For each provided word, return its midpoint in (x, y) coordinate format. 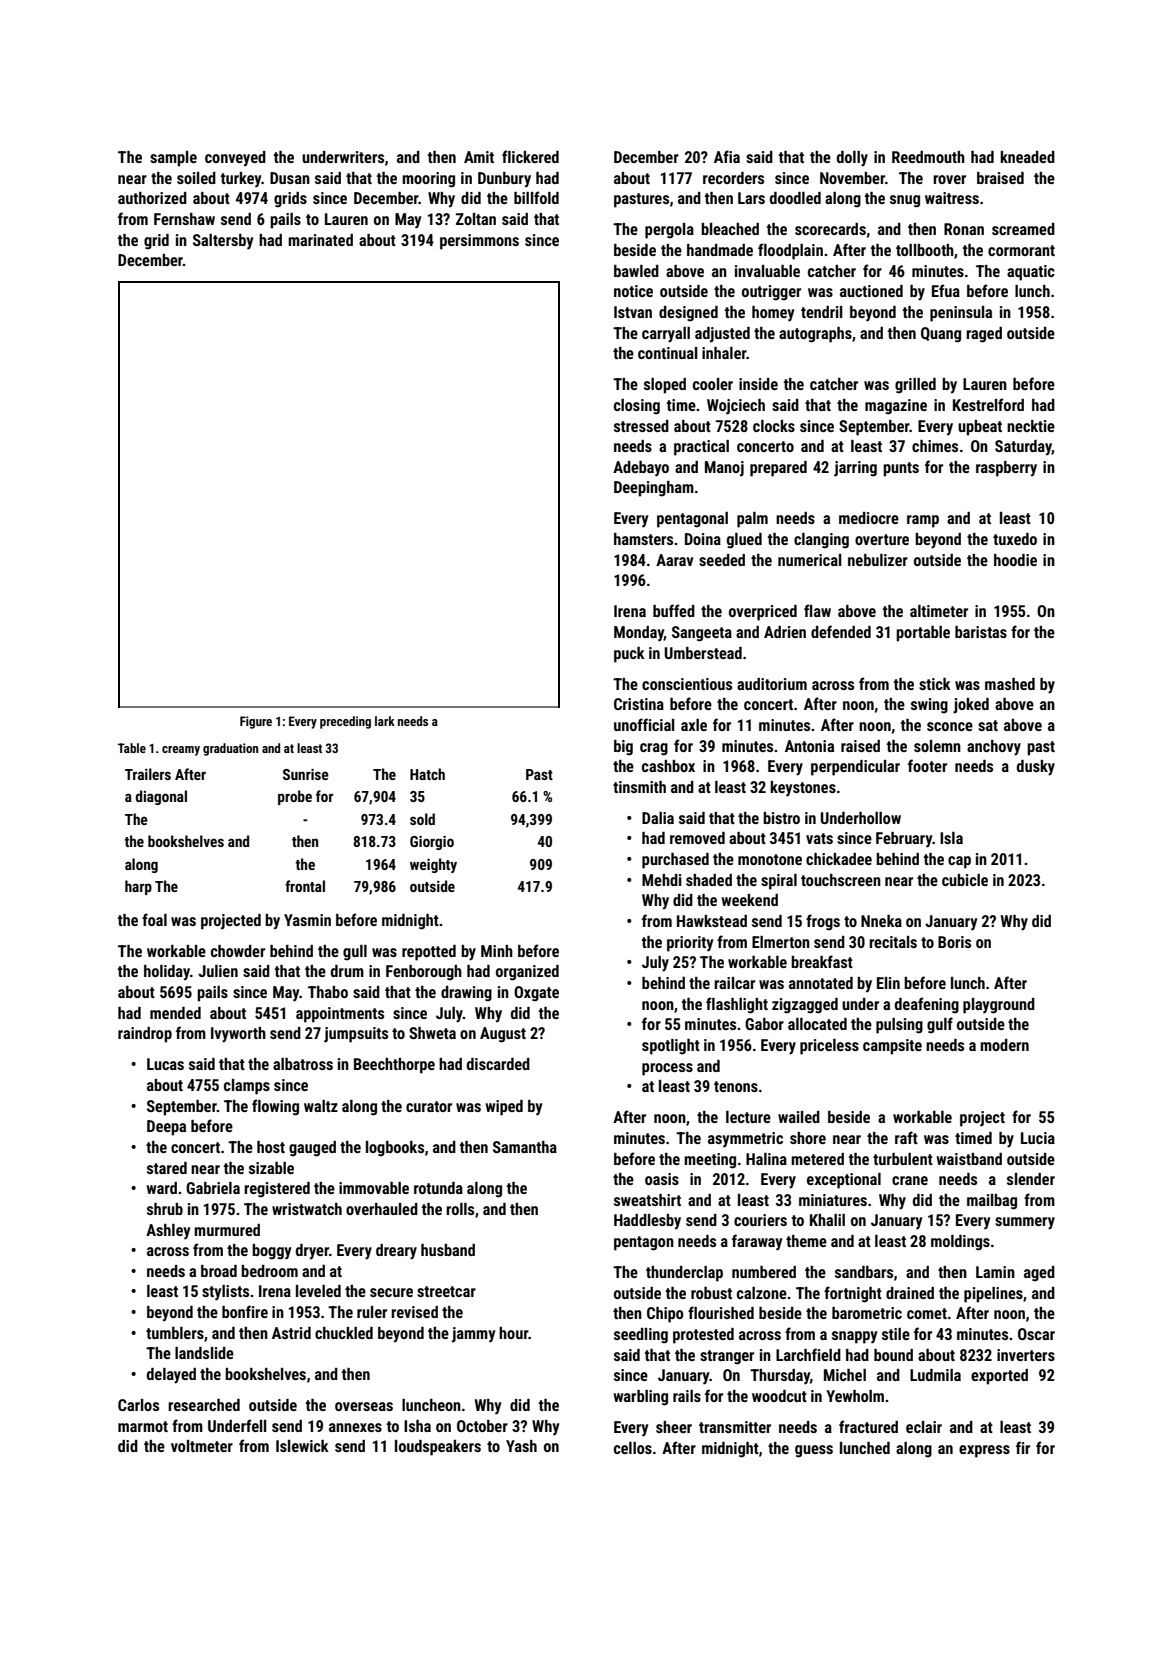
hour (513, 1333)
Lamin (995, 1272)
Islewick (302, 1446)
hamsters (643, 539)
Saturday (1023, 448)
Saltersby (223, 242)
